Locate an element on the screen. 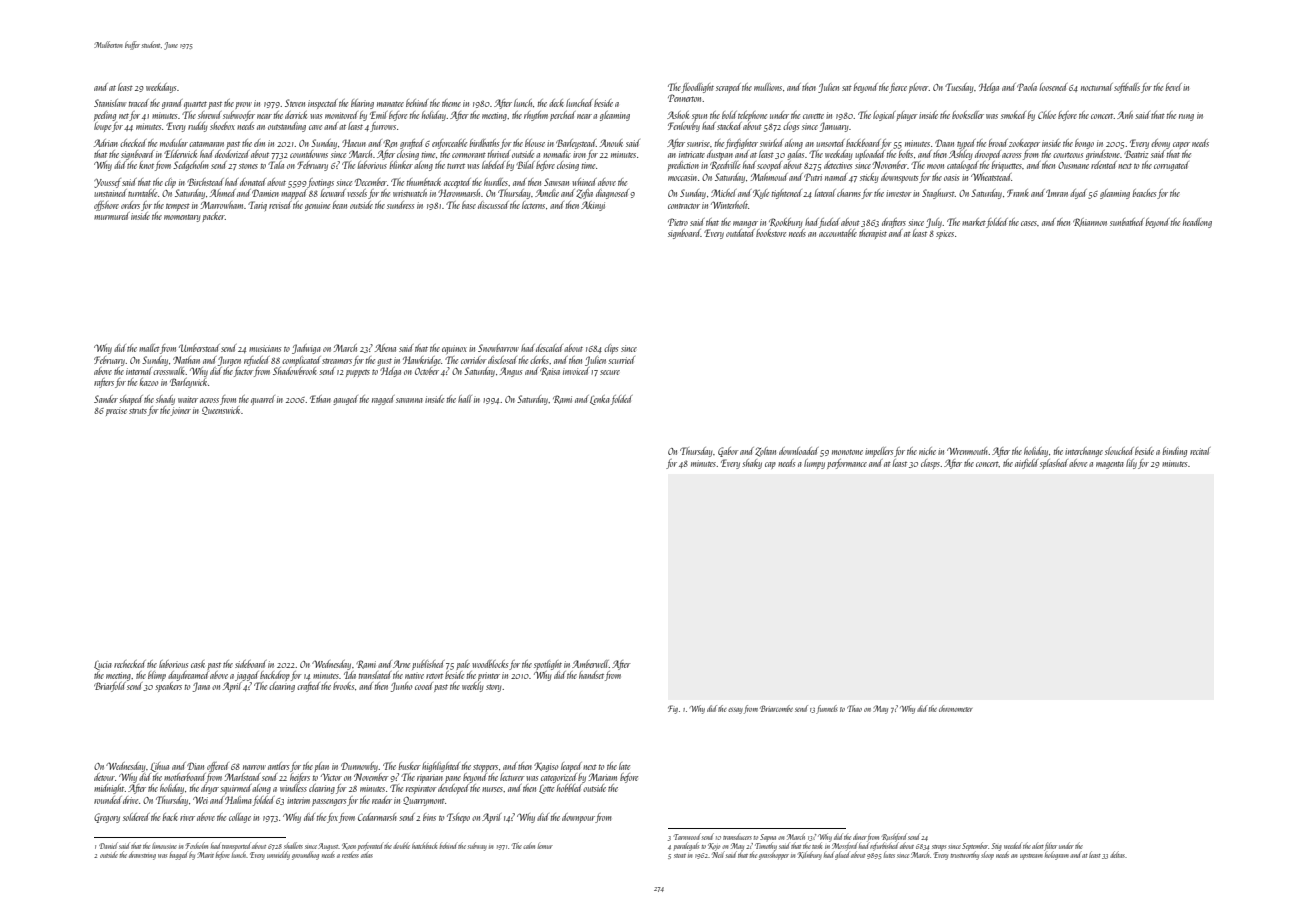 Image resolution: width=1308 pixels, height=924 pixels. Lihua is located at coordinates (159, 767).
